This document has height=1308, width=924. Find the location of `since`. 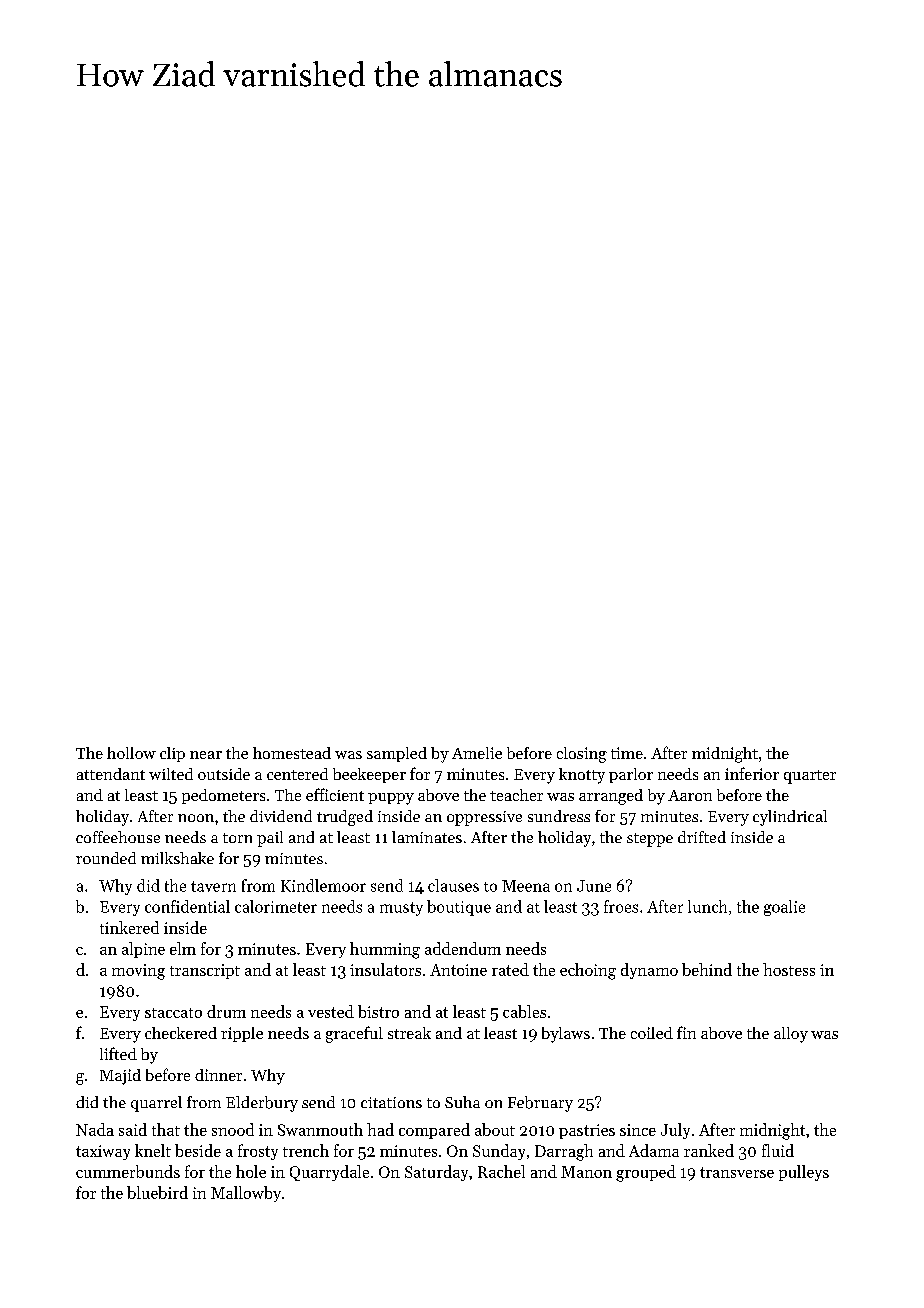

since is located at coordinates (638, 1130).
